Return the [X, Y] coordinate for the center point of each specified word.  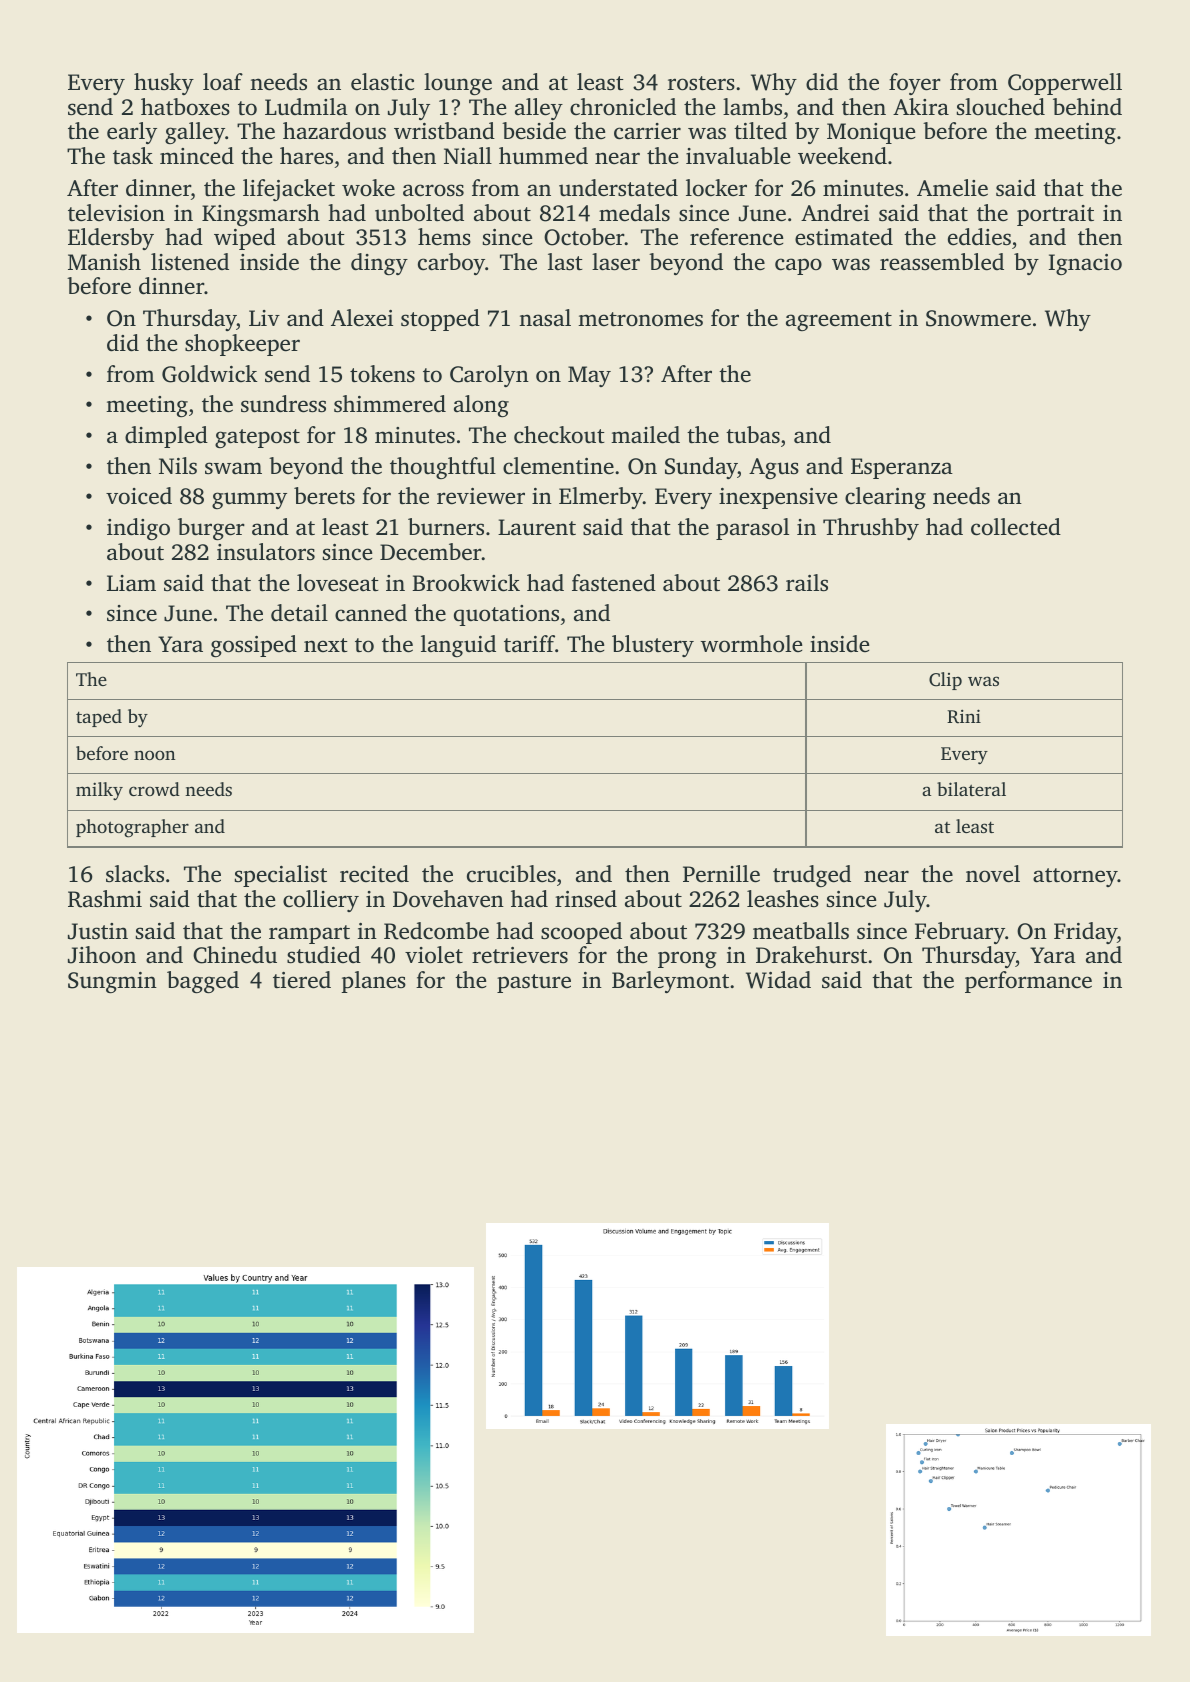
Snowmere [978, 318]
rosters [701, 83]
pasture [534, 983]
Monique [871, 133]
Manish [104, 261]
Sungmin [112, 982]
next [326, 645]
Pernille [721, 874]
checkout [559, 435]
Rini [964, 716]
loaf [223, 81]
